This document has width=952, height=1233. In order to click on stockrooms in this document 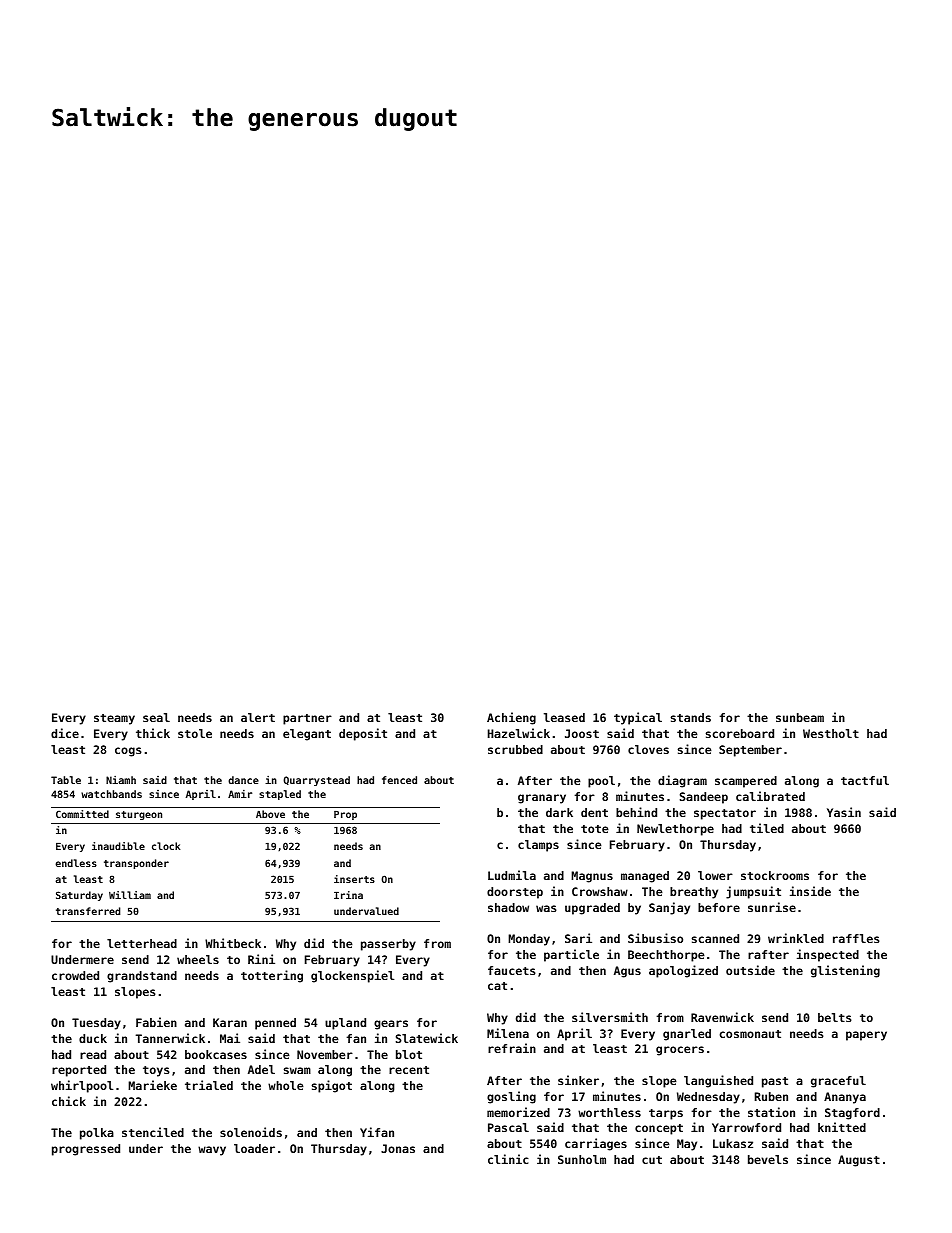, I will do `click(775, 875)`.
